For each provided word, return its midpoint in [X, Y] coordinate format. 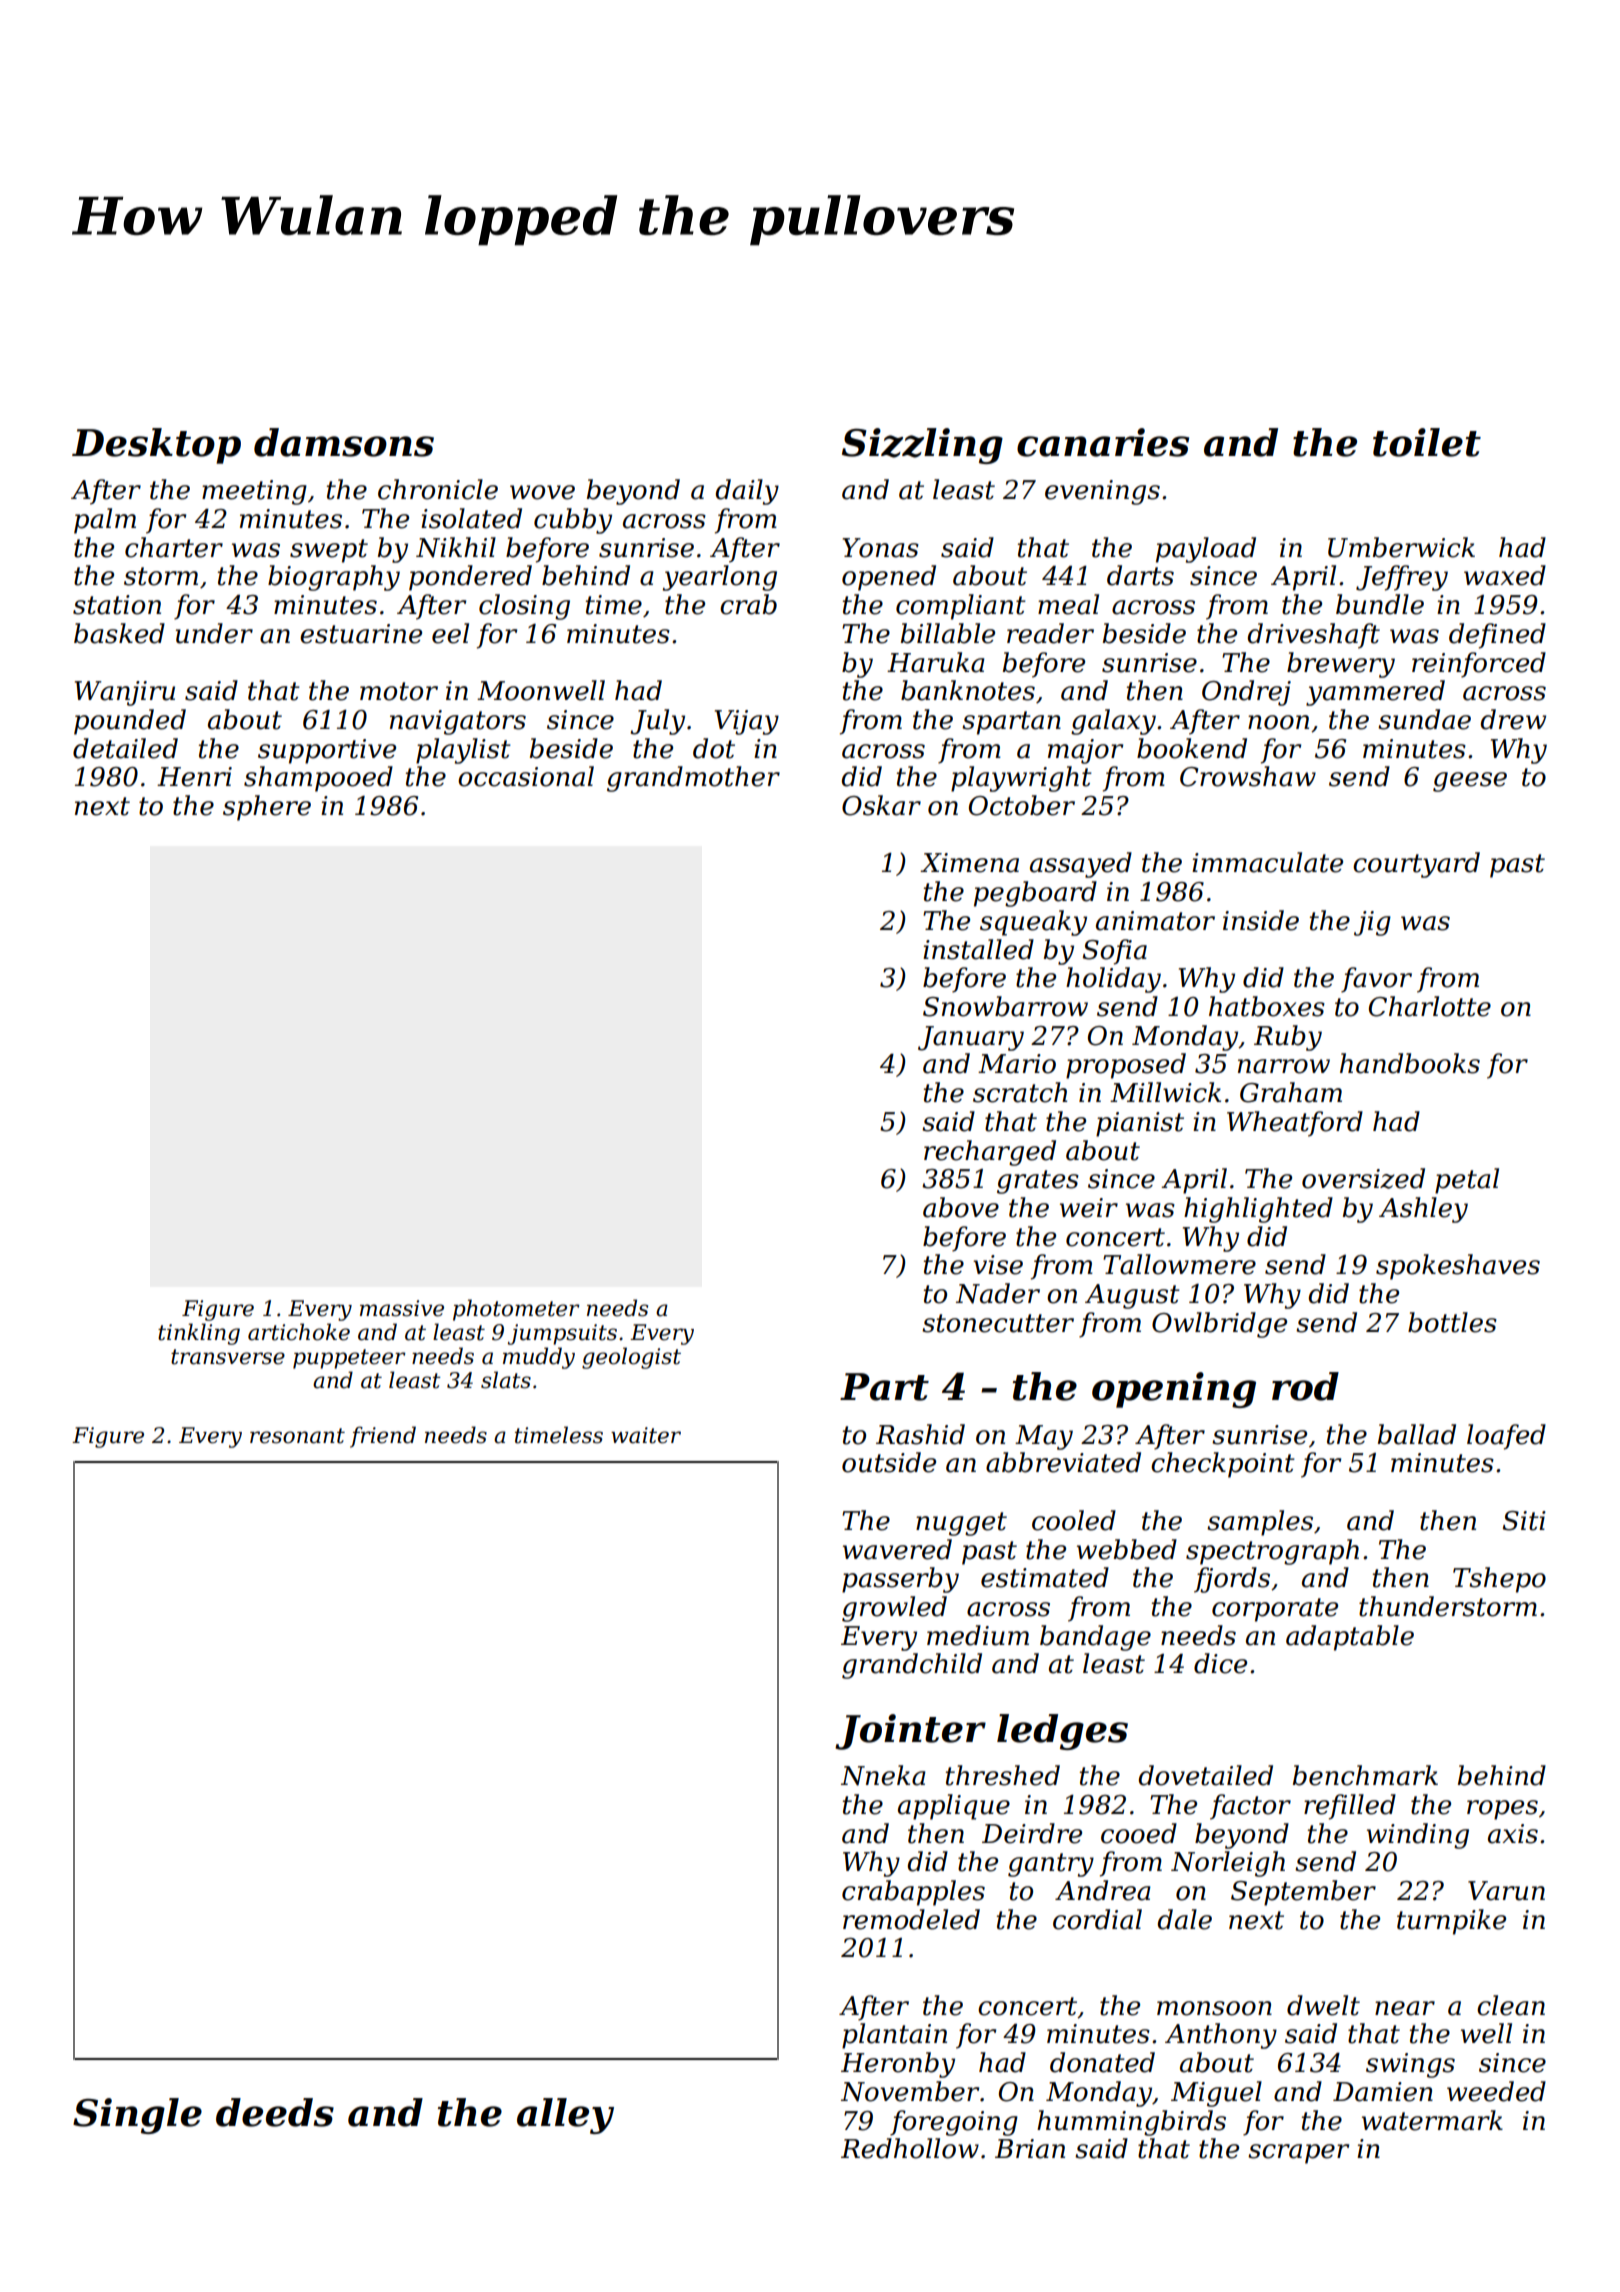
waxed [1505, 575]
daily [747, 492]
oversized [1363, 1178]
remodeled [911, 1919]
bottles [1452, 1322]
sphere [267, 808]
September [1303, 1893]
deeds [275, 2112]
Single [137, 2116]
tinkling [199, 1334]
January [971, 1038]
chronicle [438, 489]
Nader [998, 1293]
